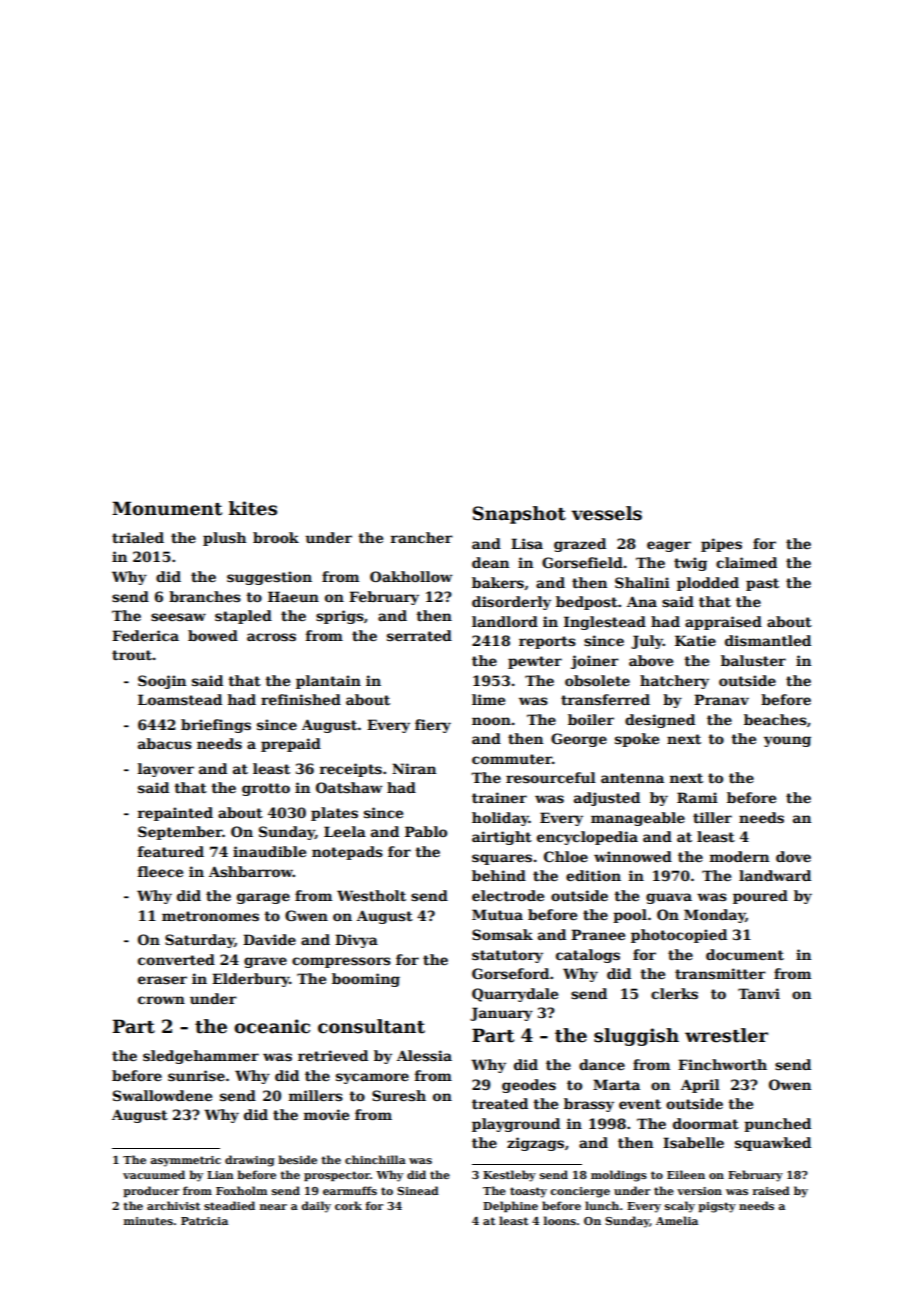 The width and height of the document is (924, 1308). What do you see at coordinates (426, 831) in the document?
I see `Pablo` at bounding box center [426, 831].
